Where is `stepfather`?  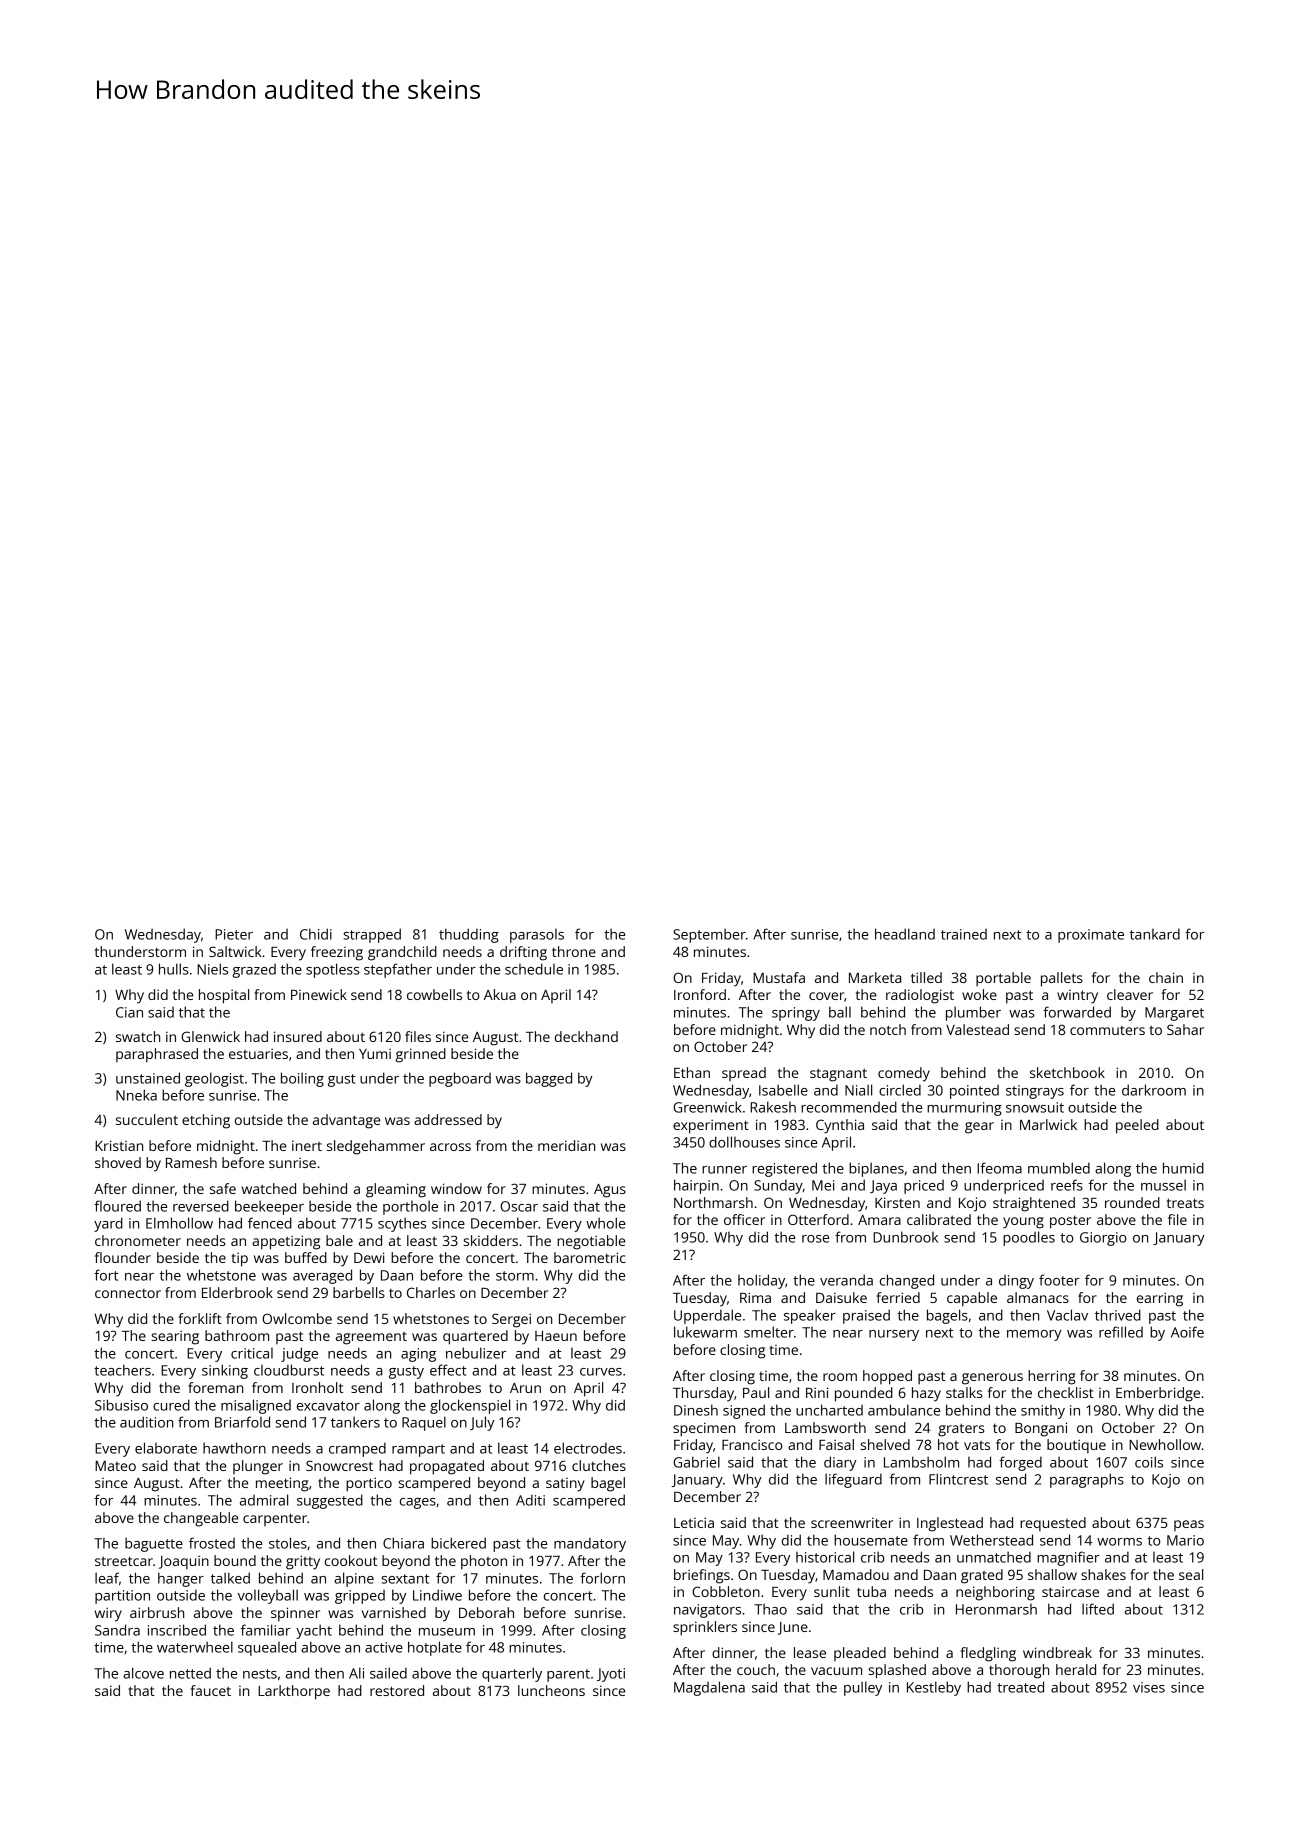 stepfather is located at coordinates (398, 970).
